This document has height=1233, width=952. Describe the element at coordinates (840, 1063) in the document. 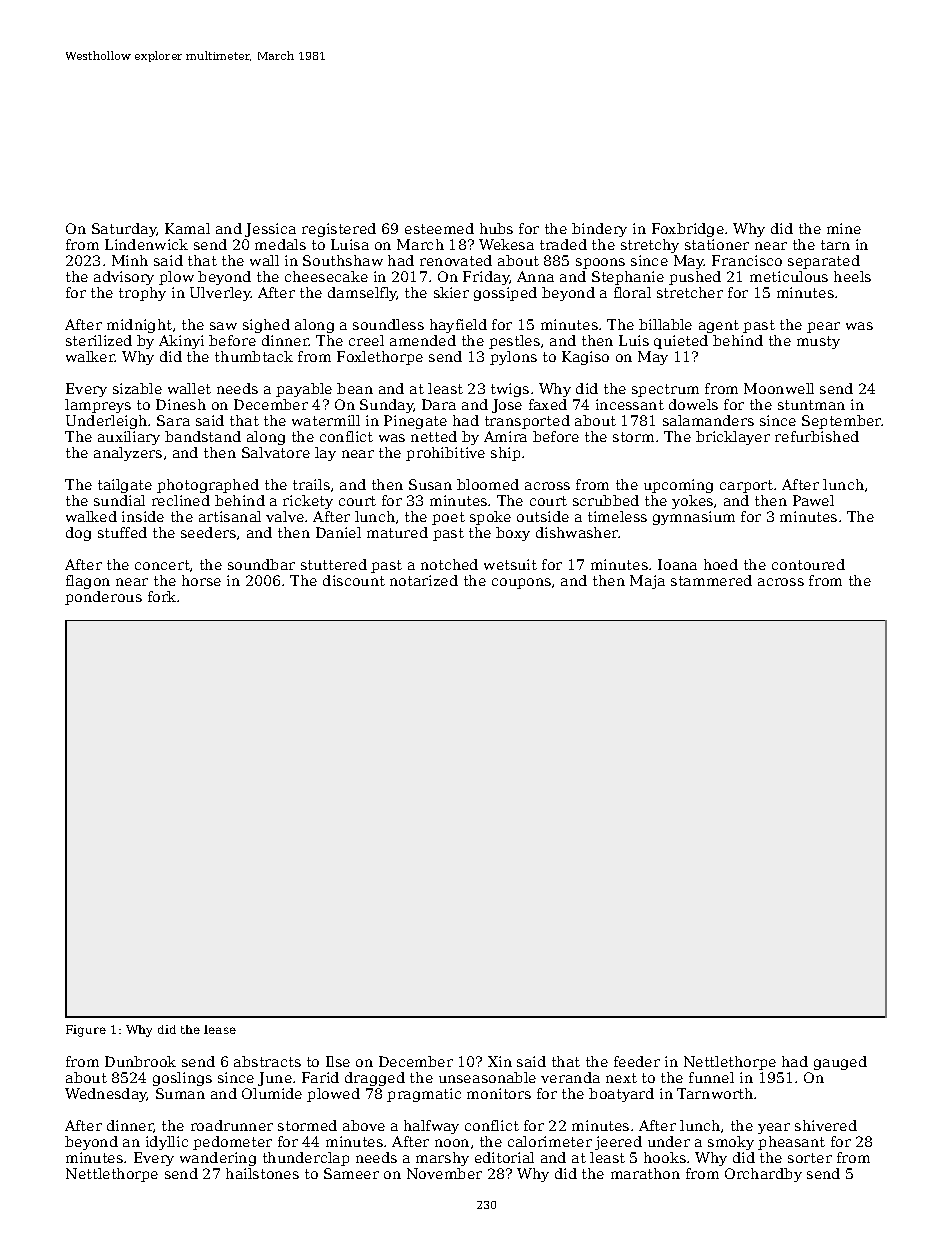

I see `gauged` at that location.
